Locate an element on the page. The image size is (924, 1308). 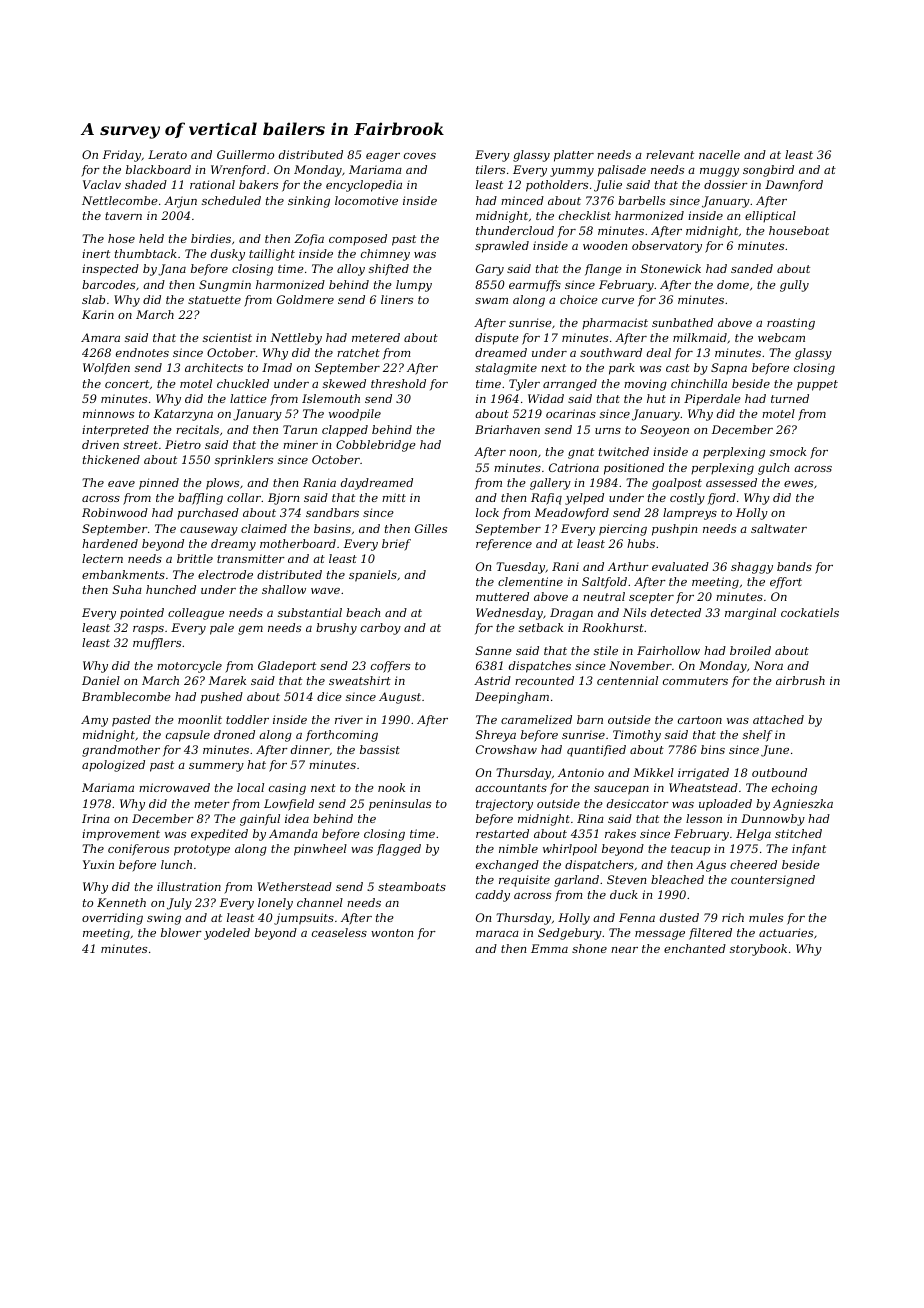
June is located at coordinates (775, 751).
